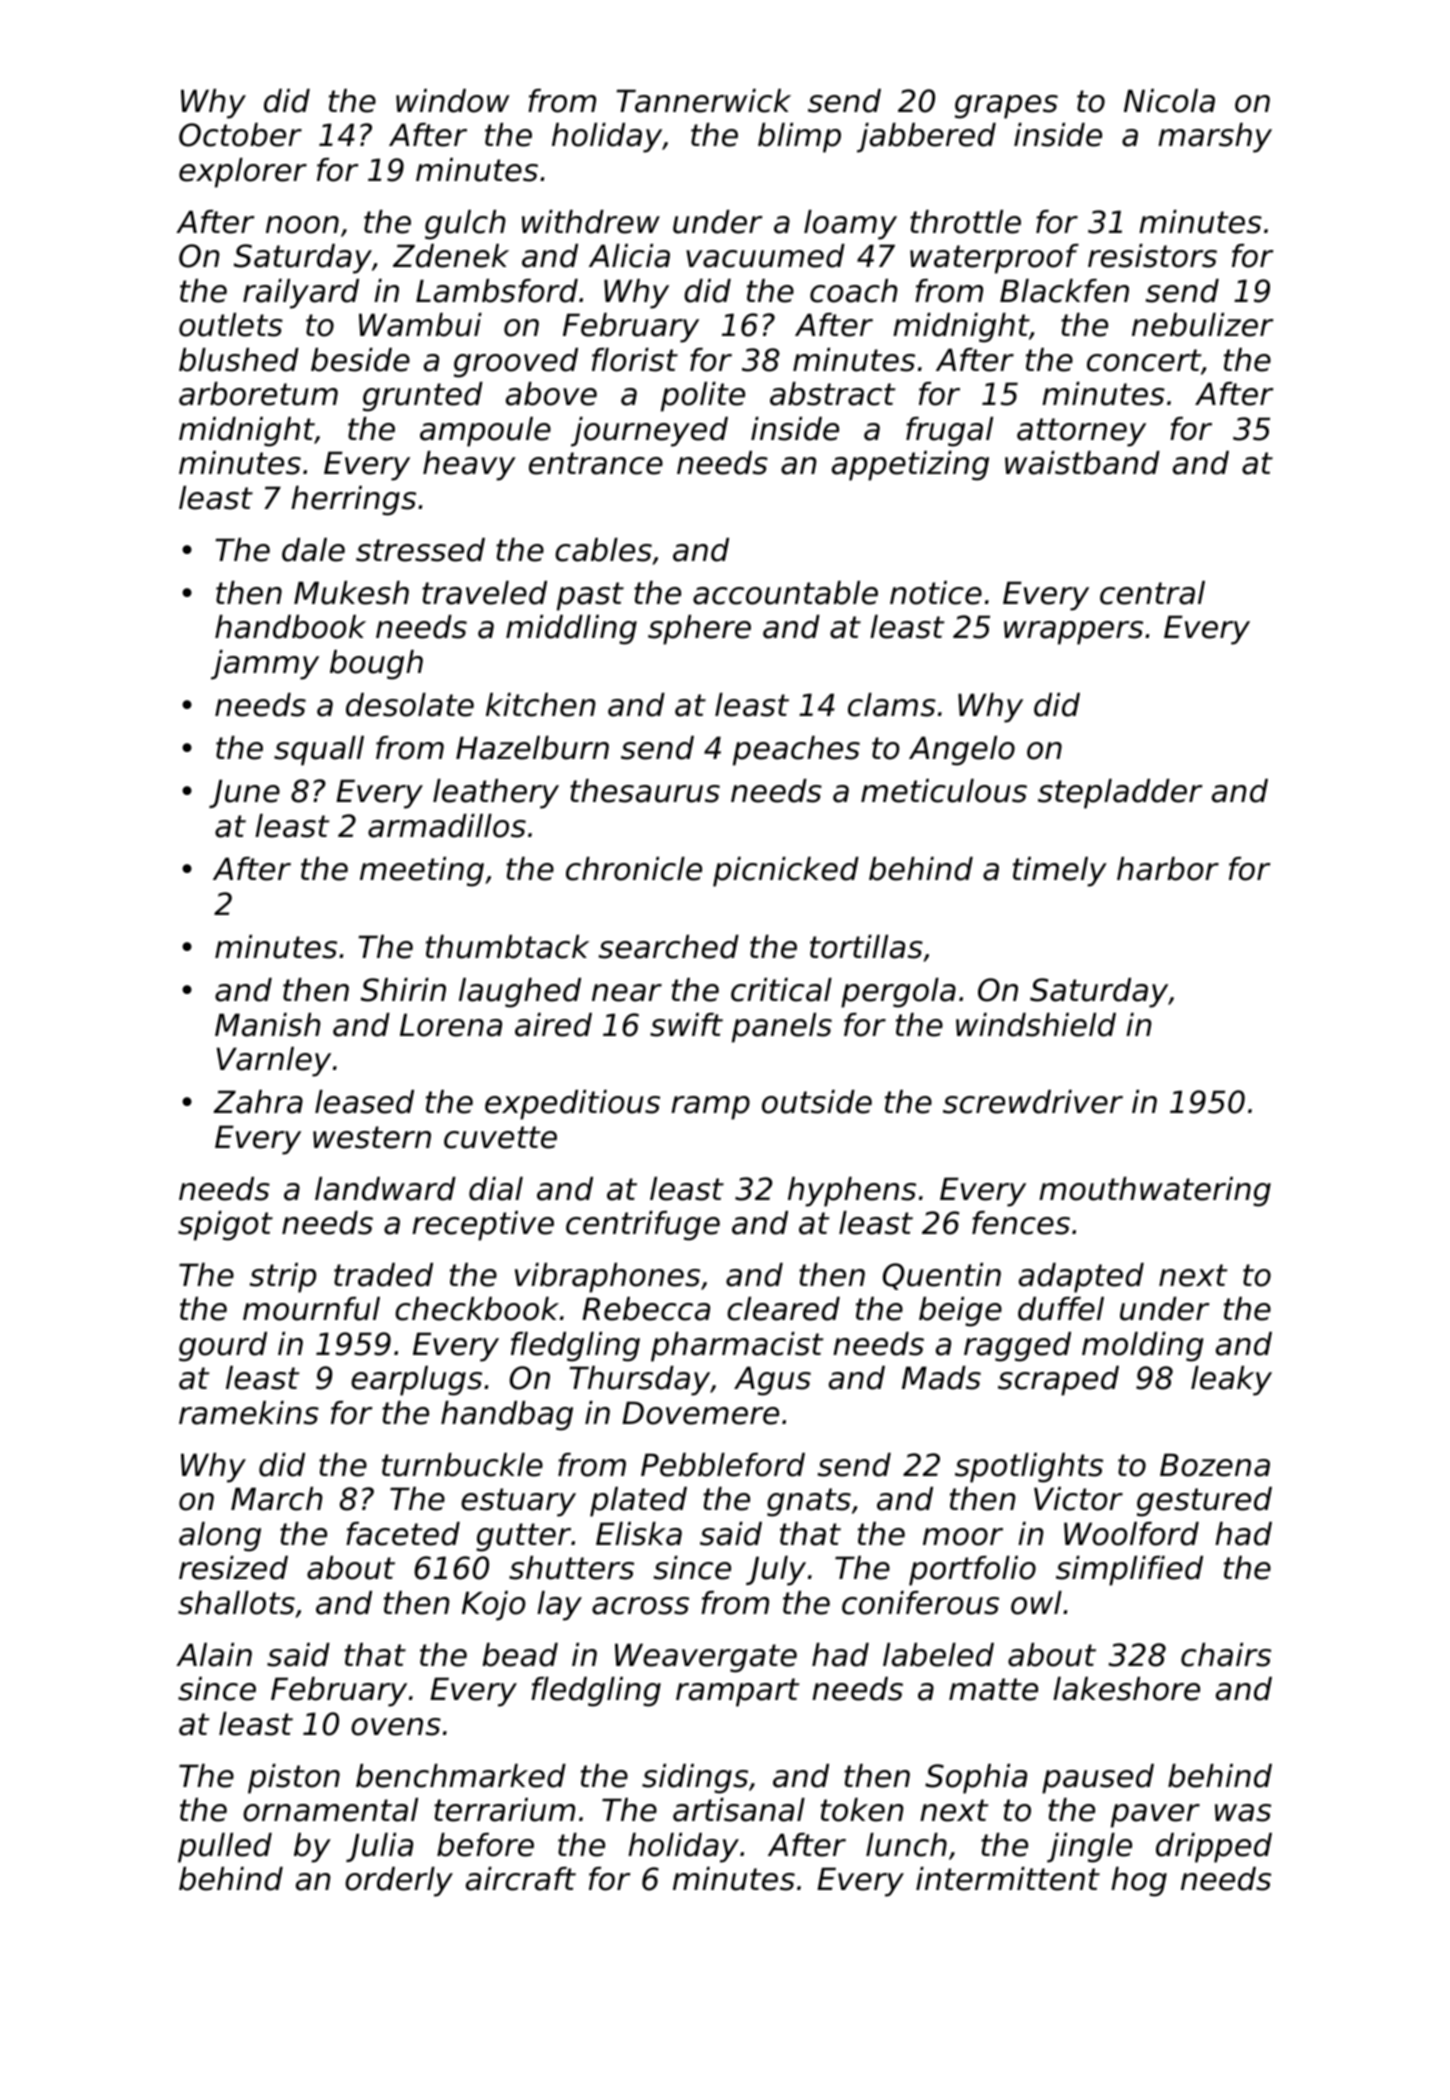  I want to click on desolate, so click(410, 705).
